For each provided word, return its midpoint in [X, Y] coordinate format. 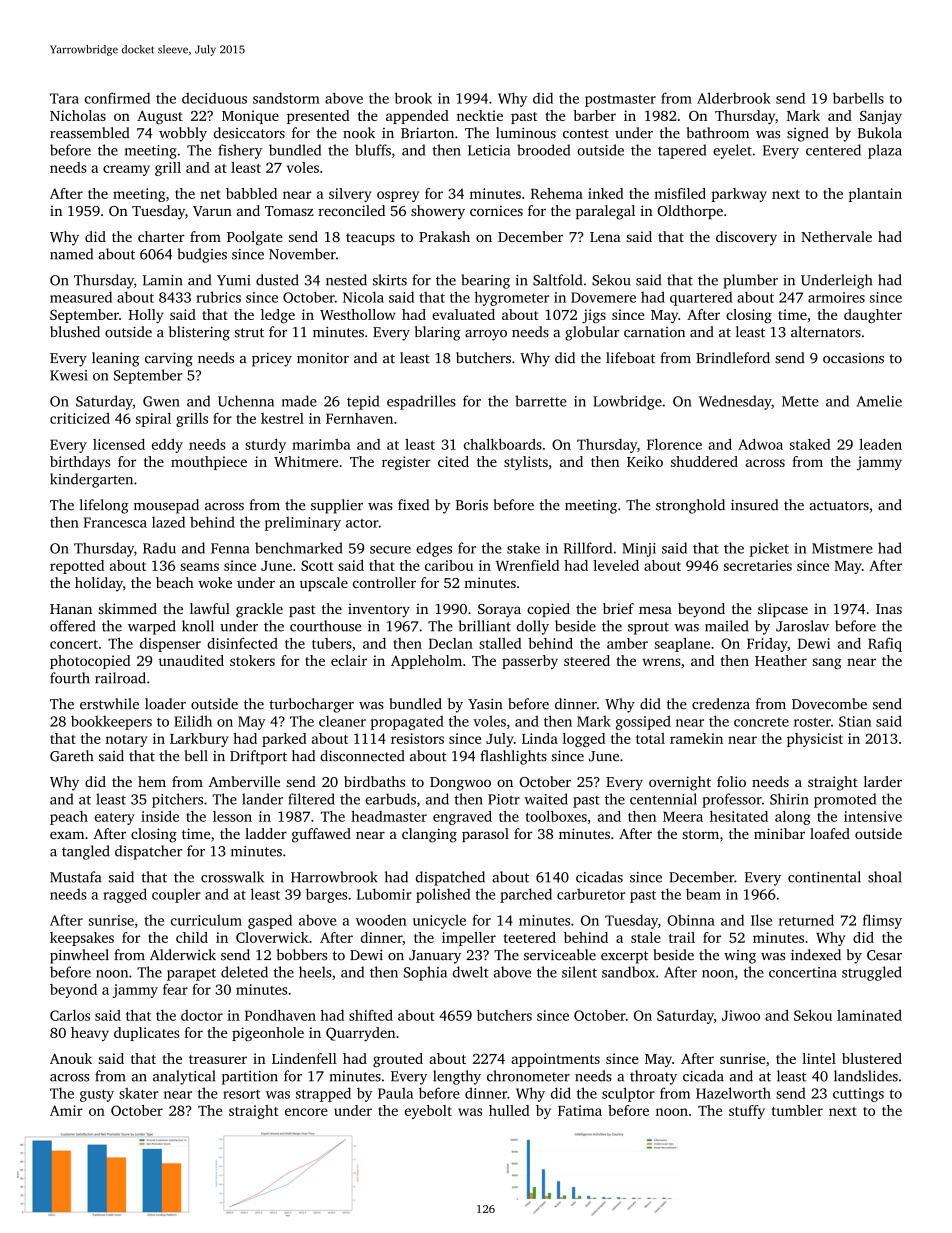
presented [318, 117]
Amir [66, 1110]
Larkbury [199, 740]
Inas [889, 609]
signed [807, 134]
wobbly [183, 134]
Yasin [485, 704]
